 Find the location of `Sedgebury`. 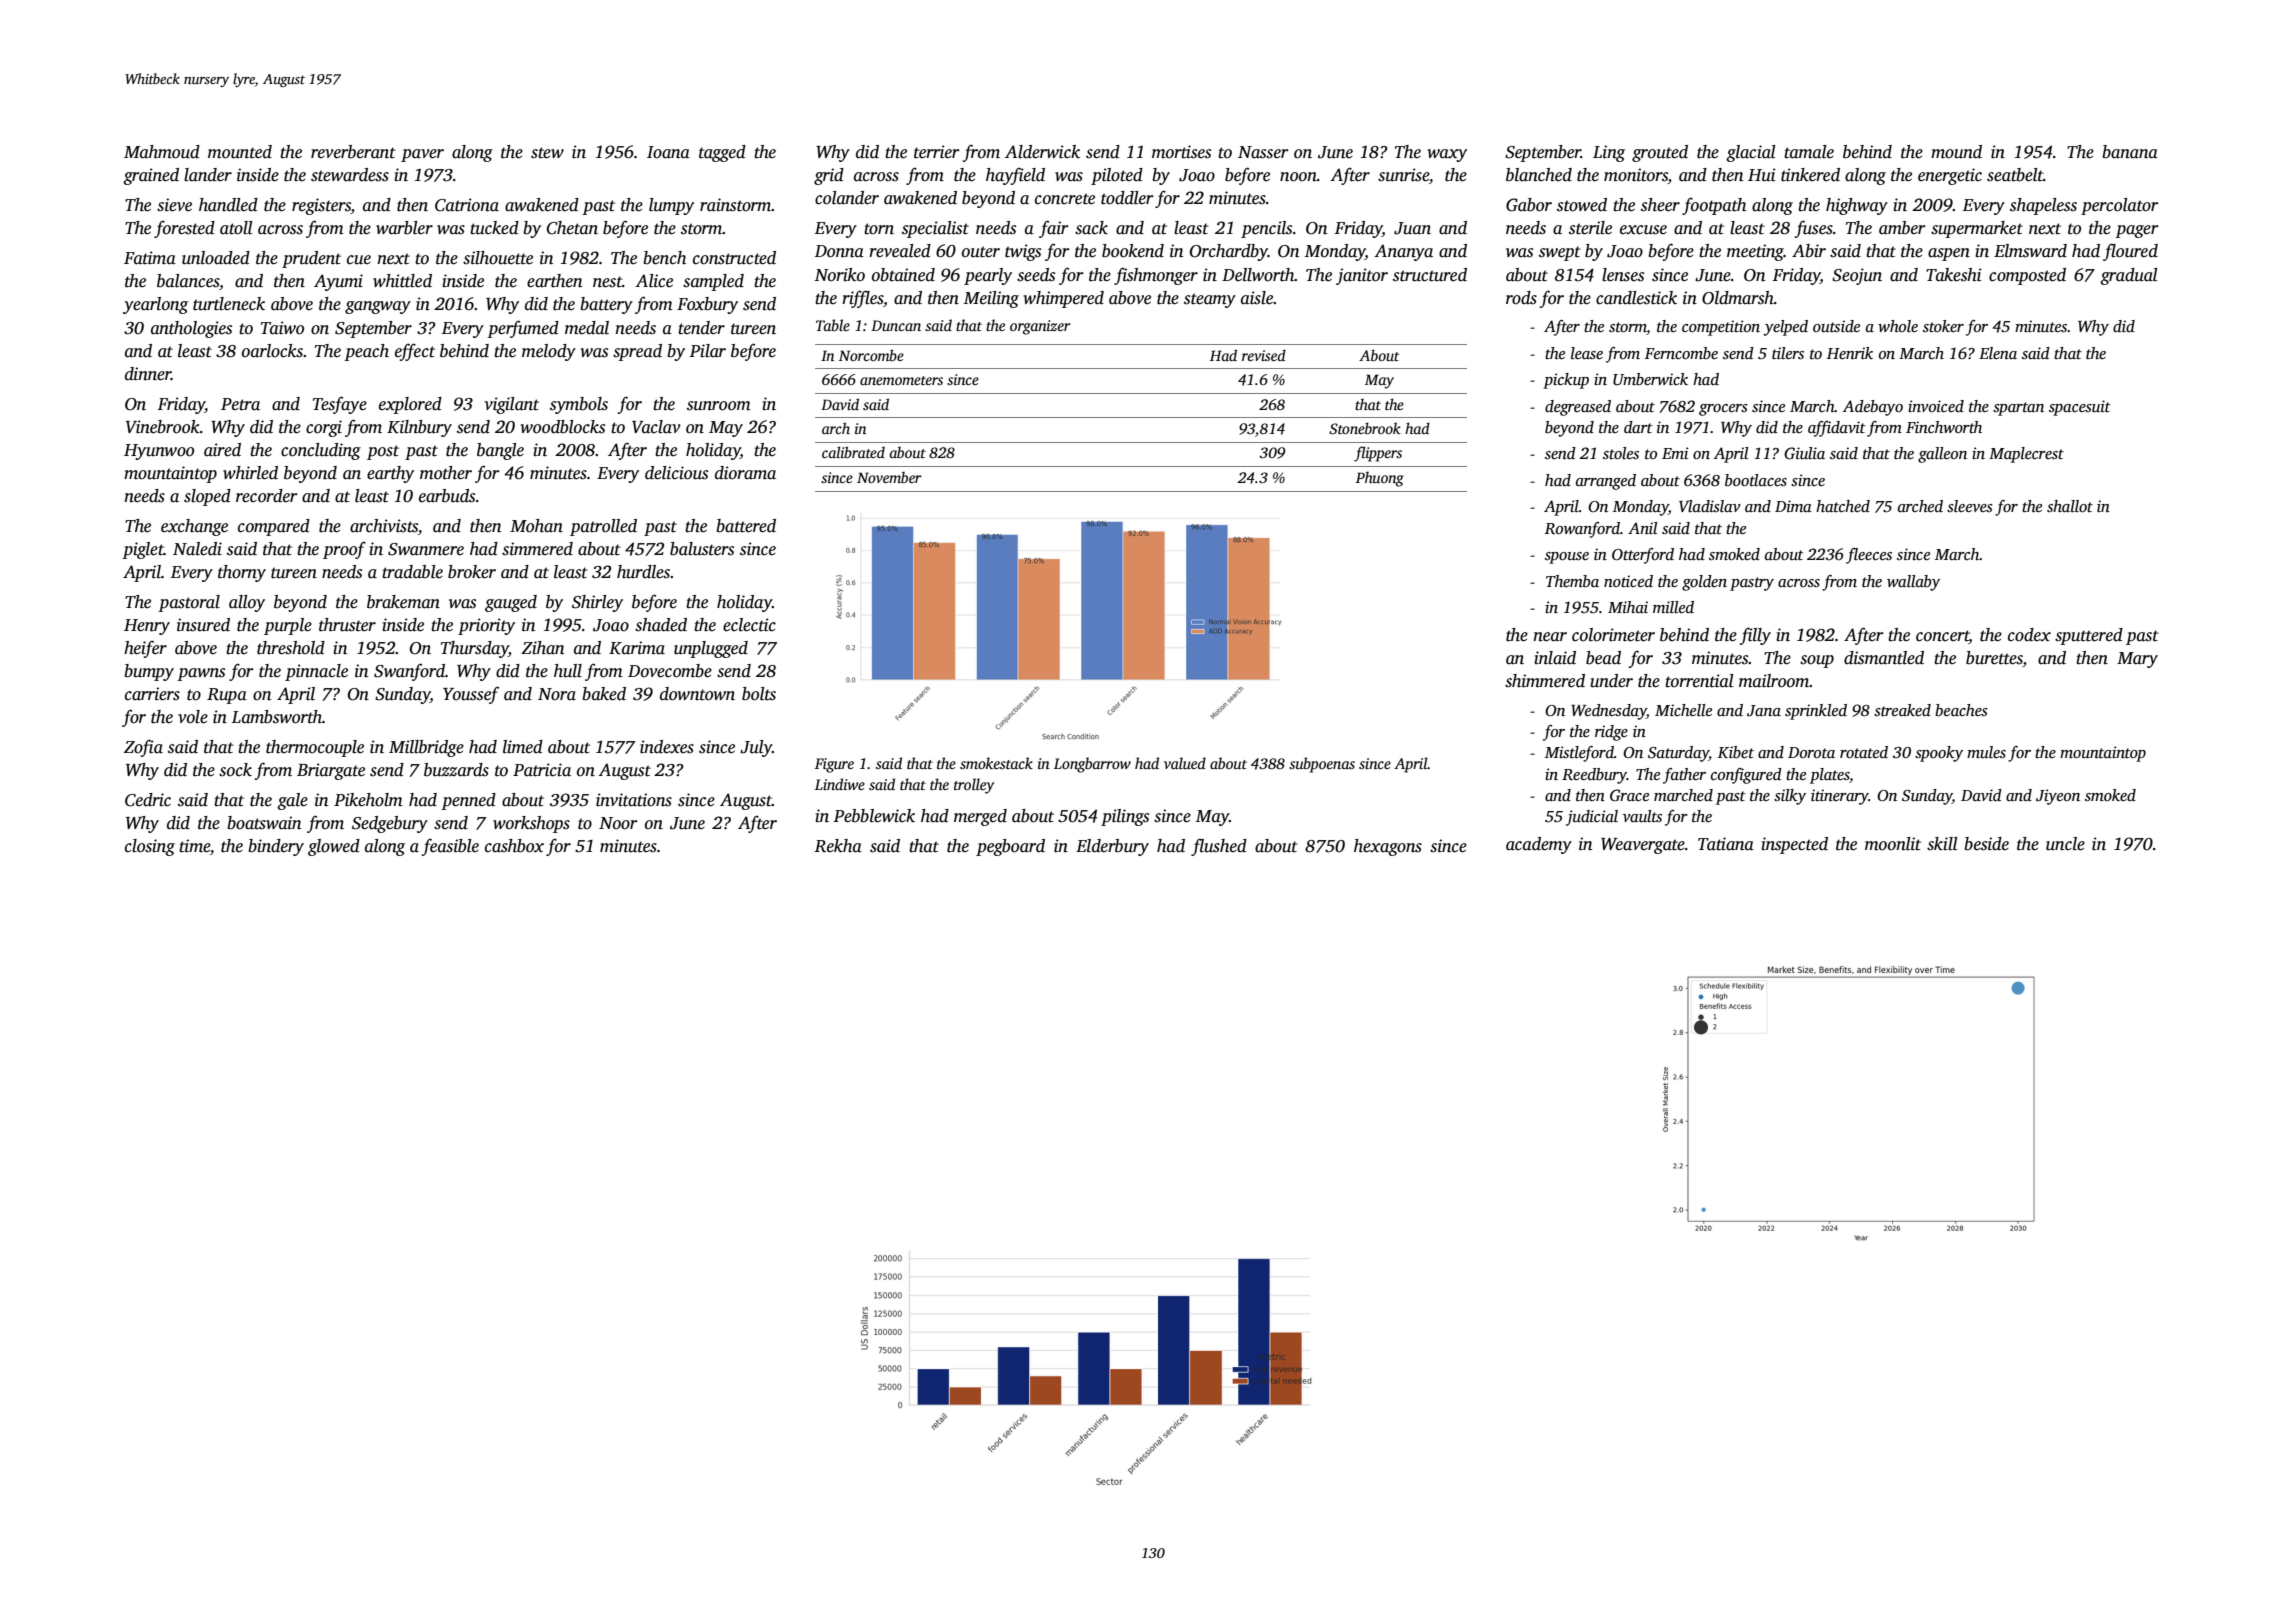

Sedgebury is located at coordinates (390, 824).
